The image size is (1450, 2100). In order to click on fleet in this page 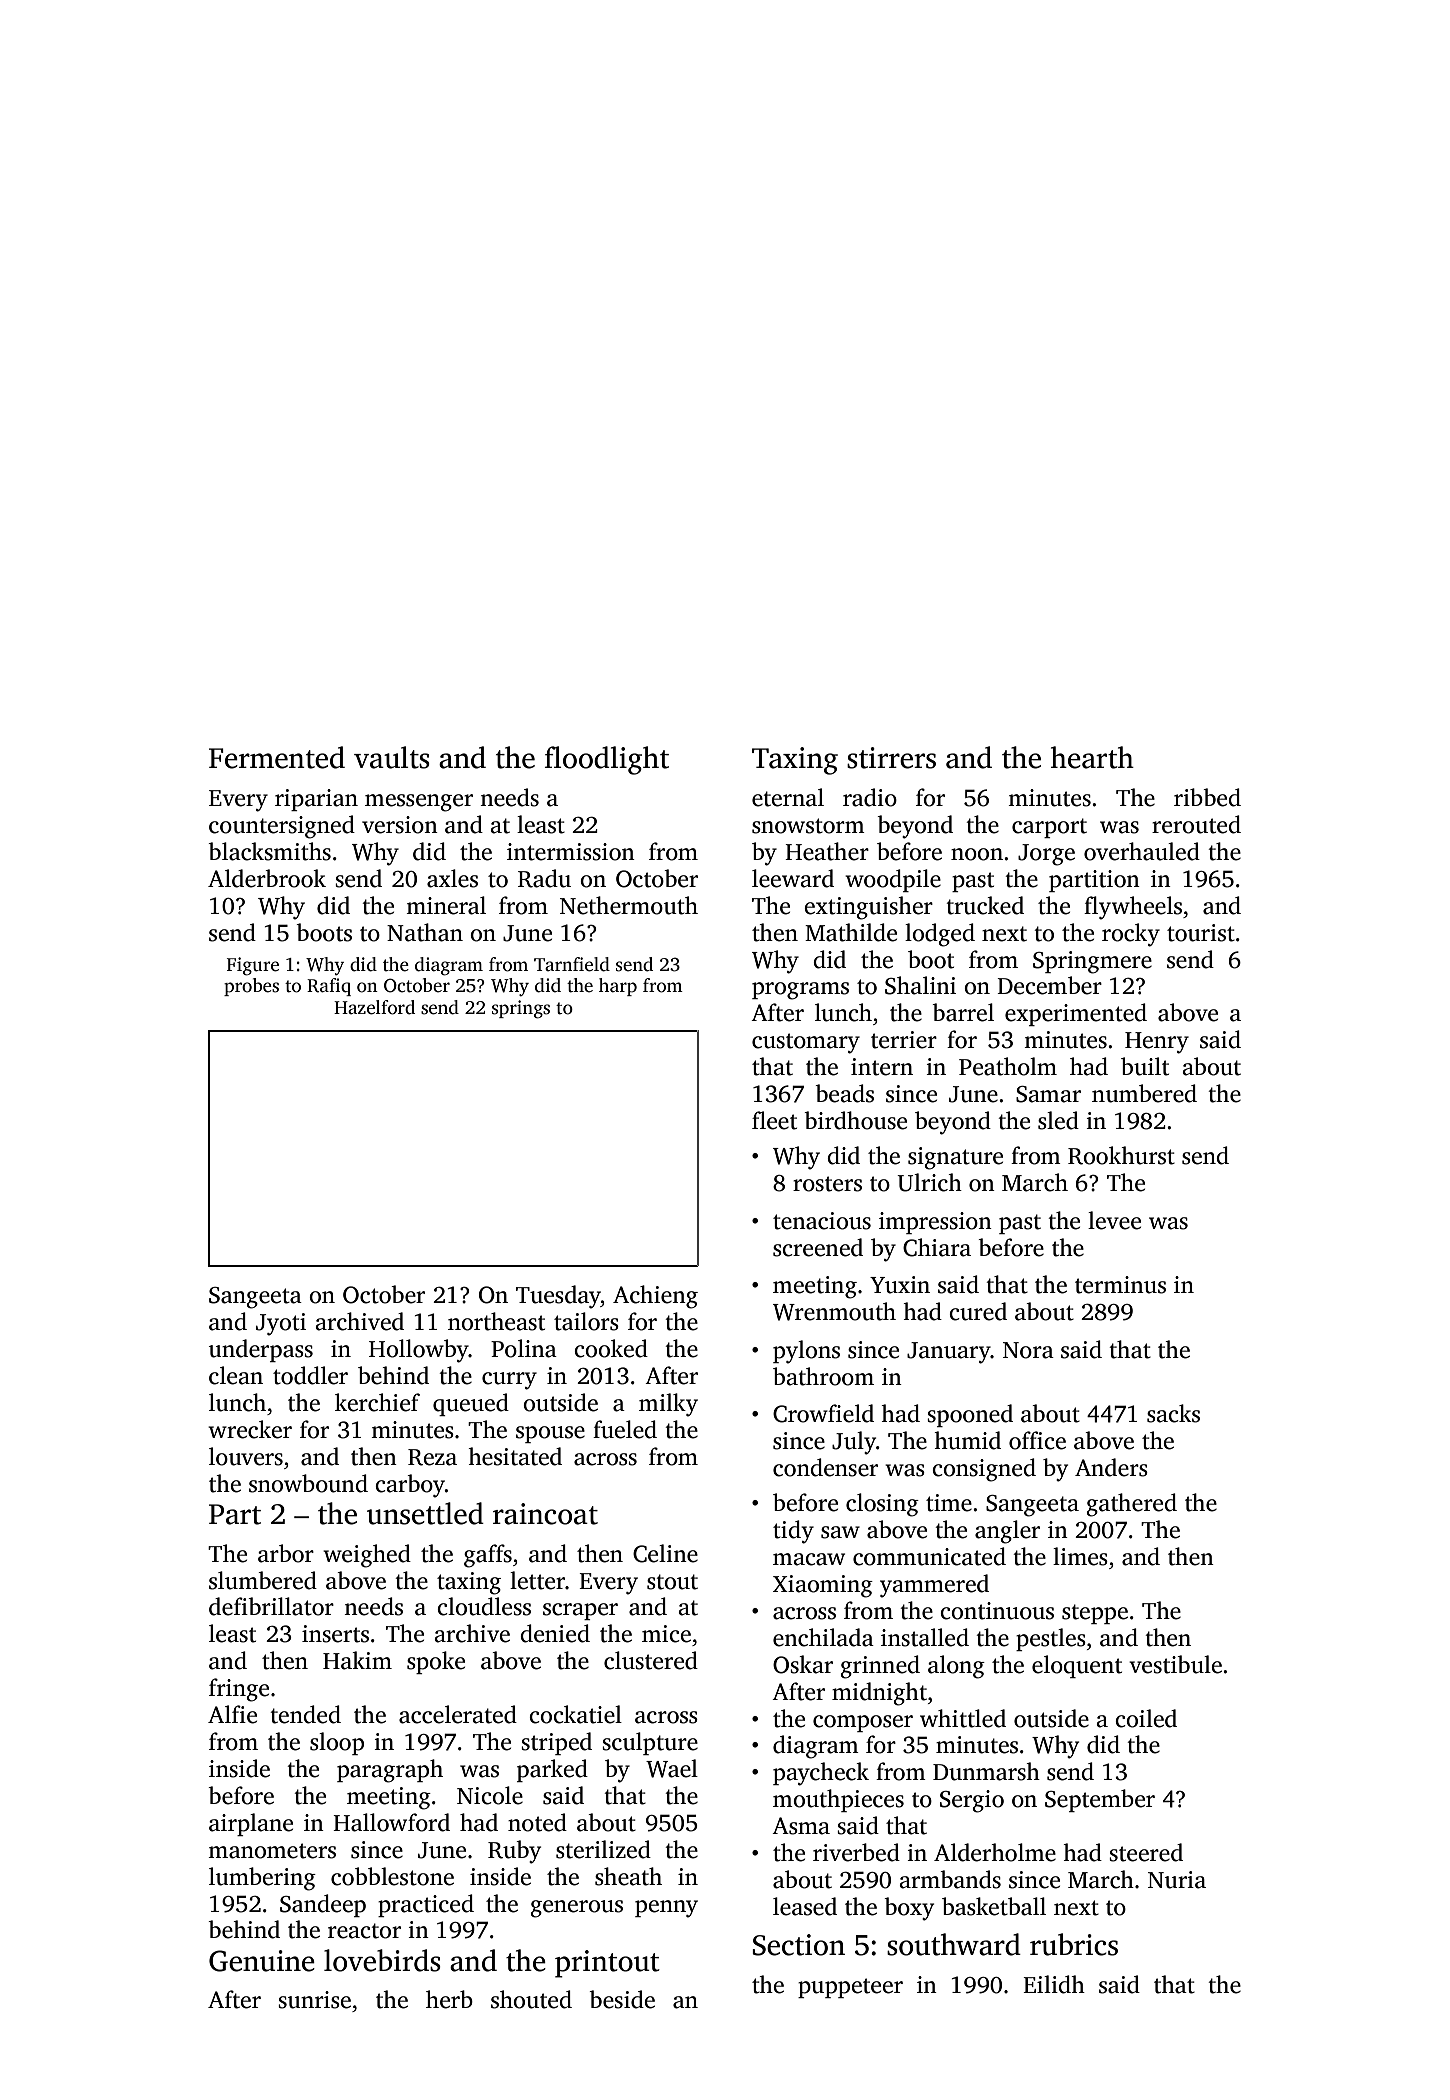, I will do `click(774, 1120)`.
